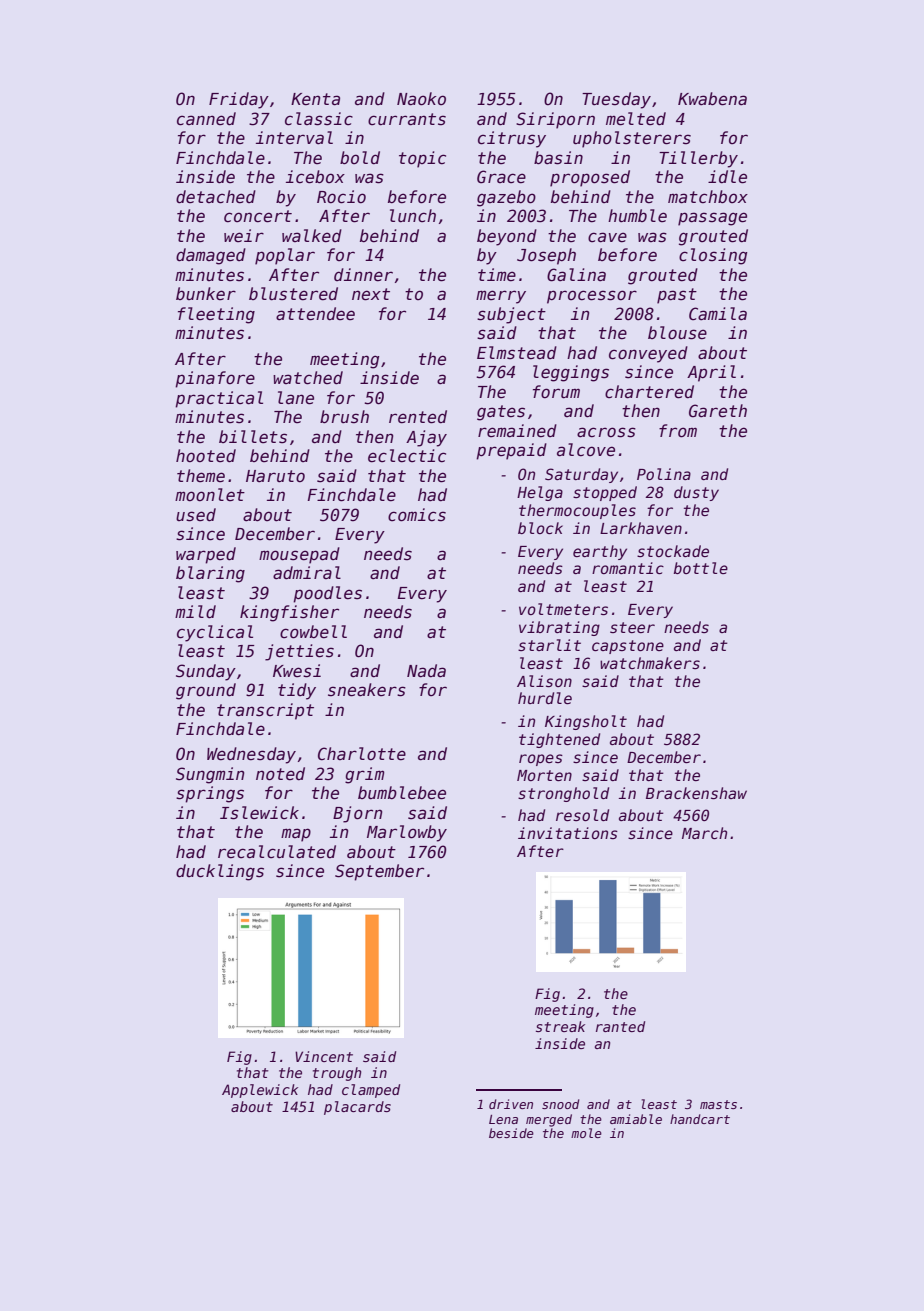  I want to click on Kenta, so click(315, 99).
